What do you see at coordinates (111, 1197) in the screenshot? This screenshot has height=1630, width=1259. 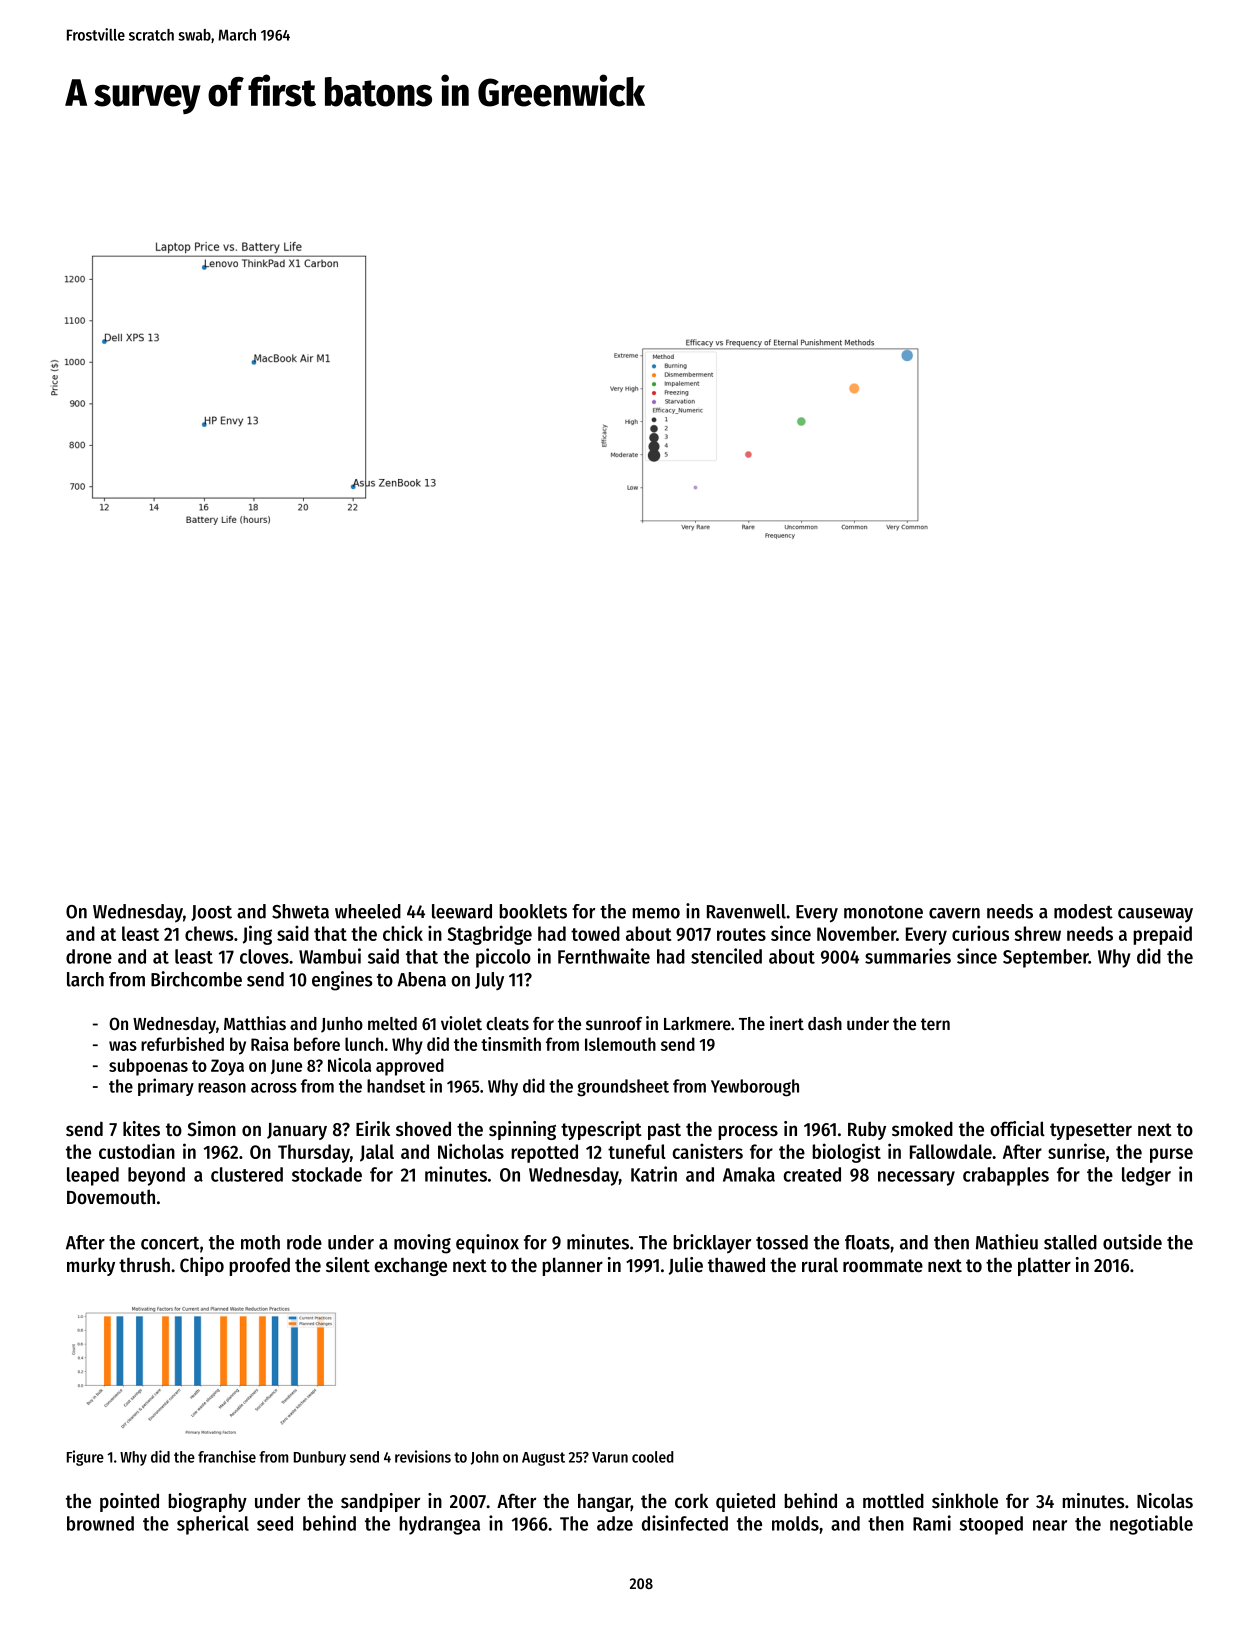 I see `Dovemouth` at bounding box center [111, 1197].
